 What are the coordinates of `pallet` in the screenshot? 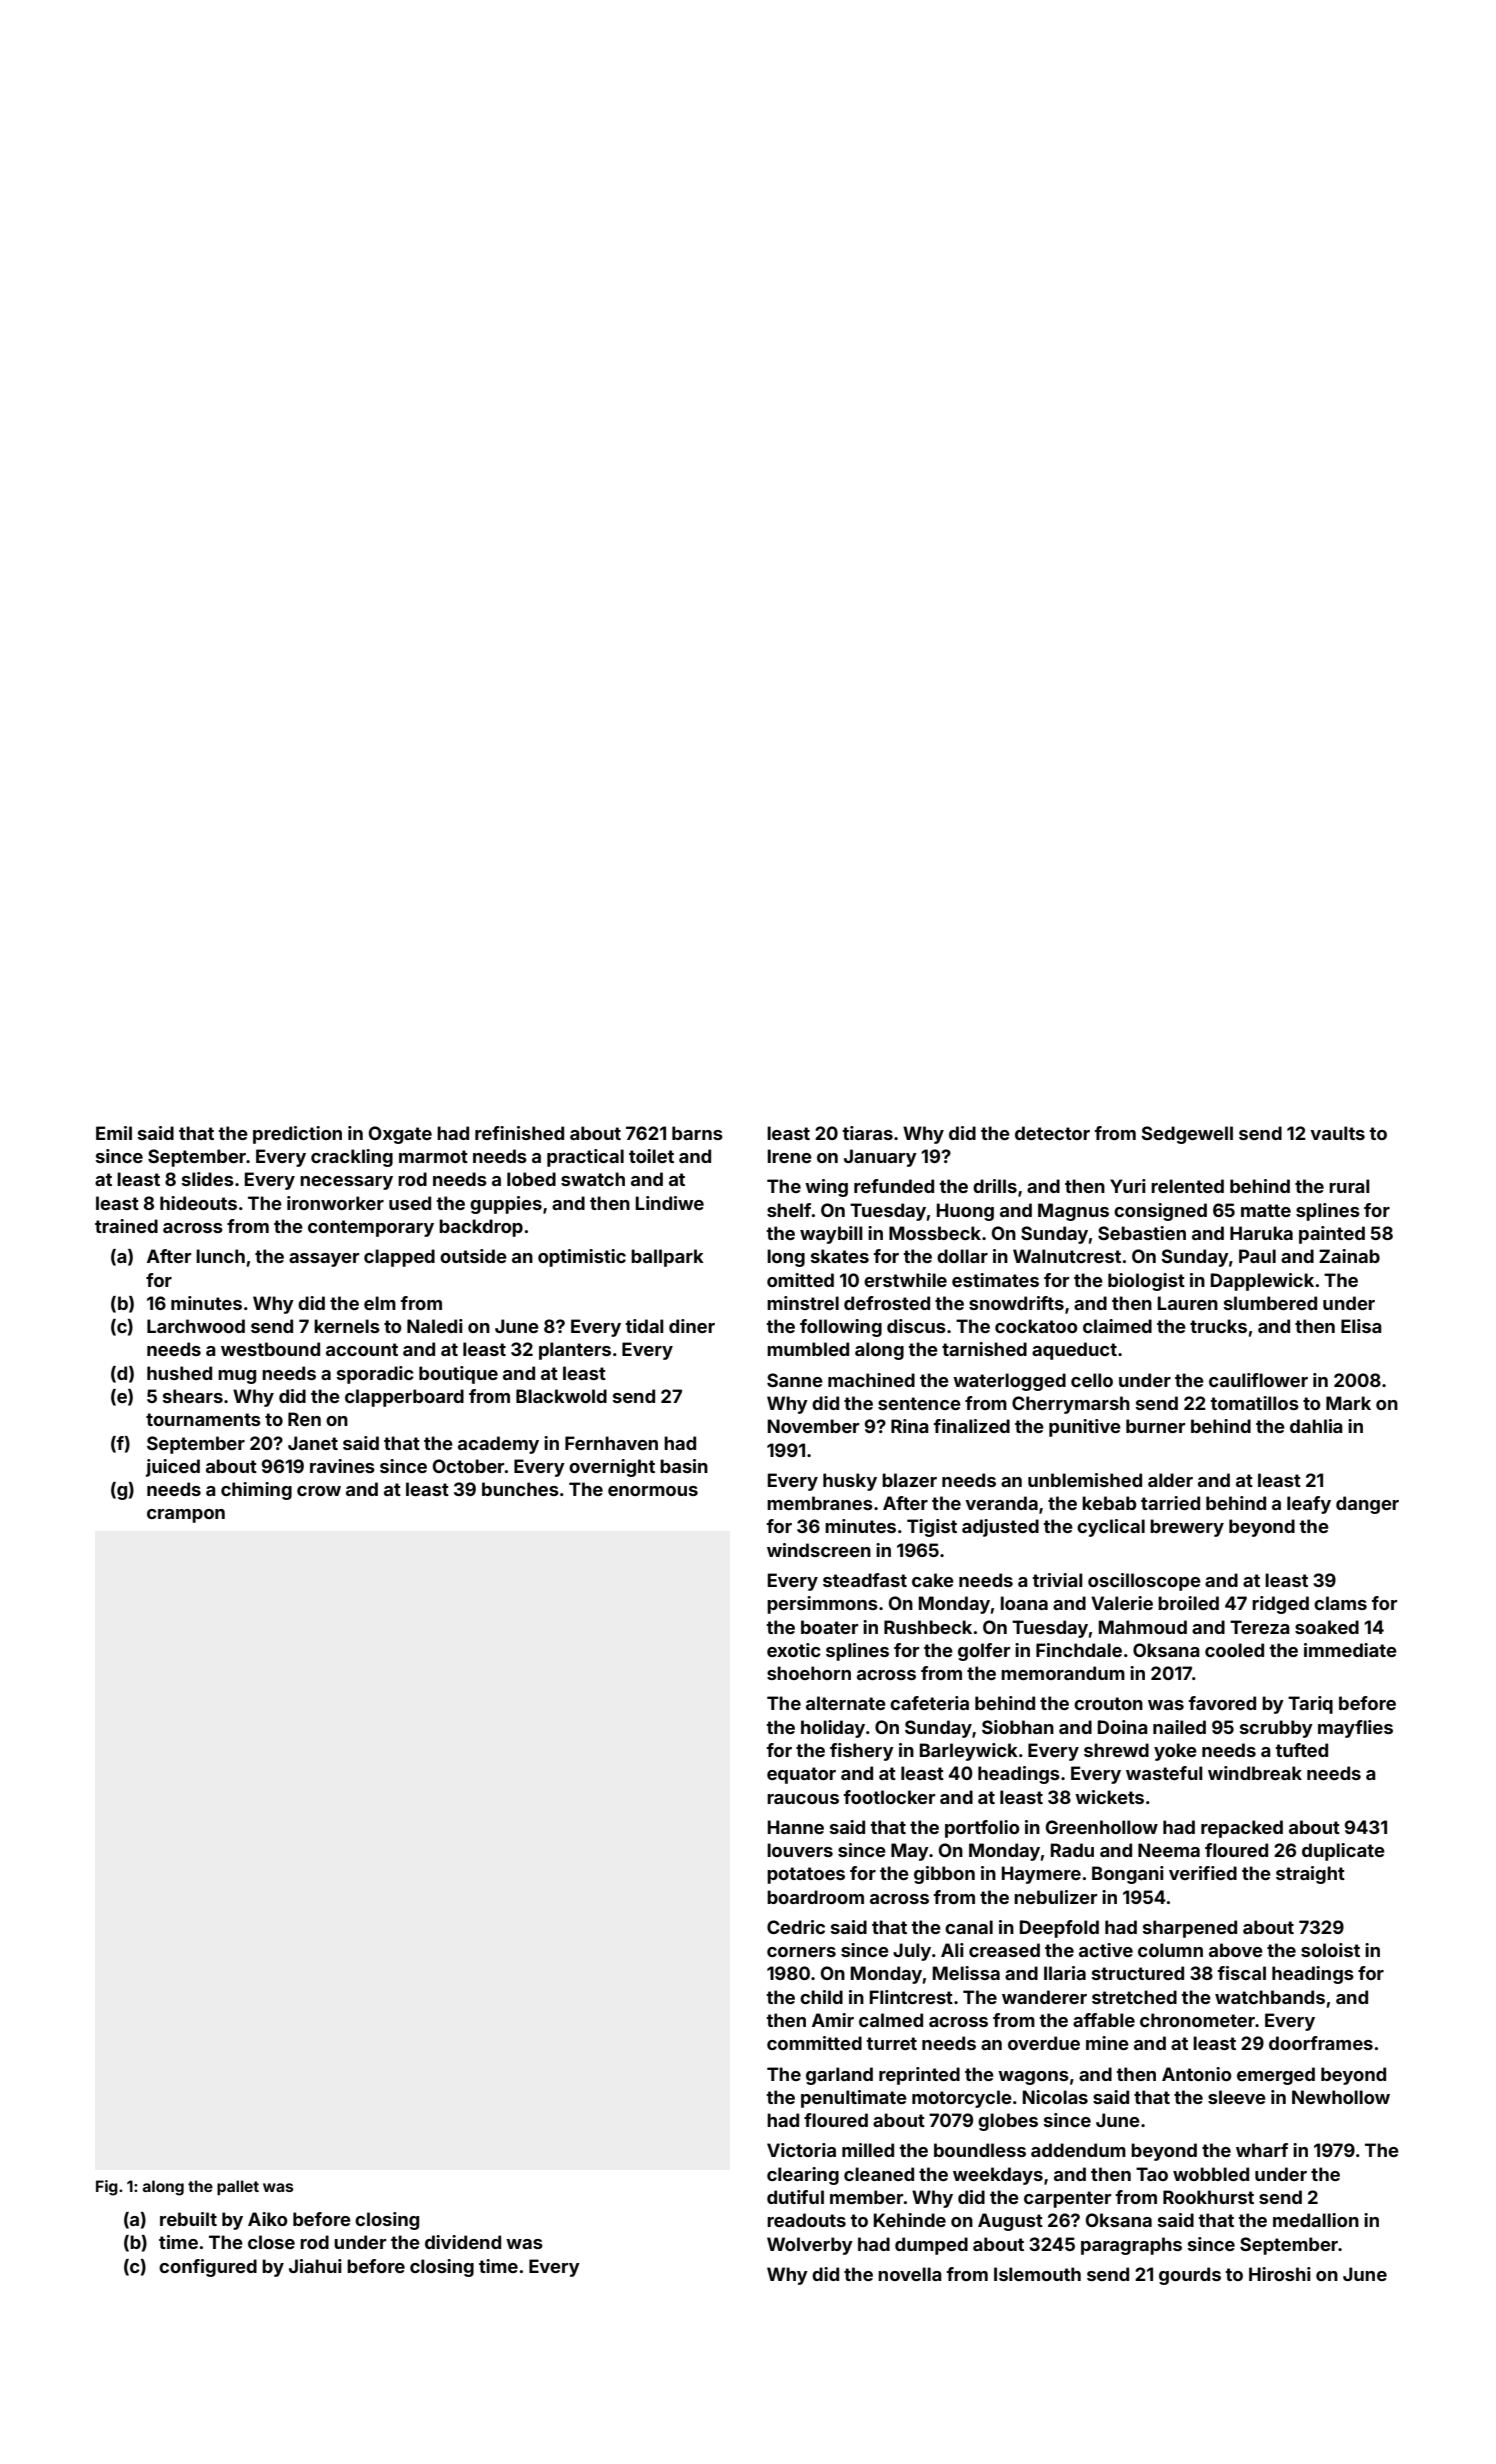 It's located at (238, 2187).
